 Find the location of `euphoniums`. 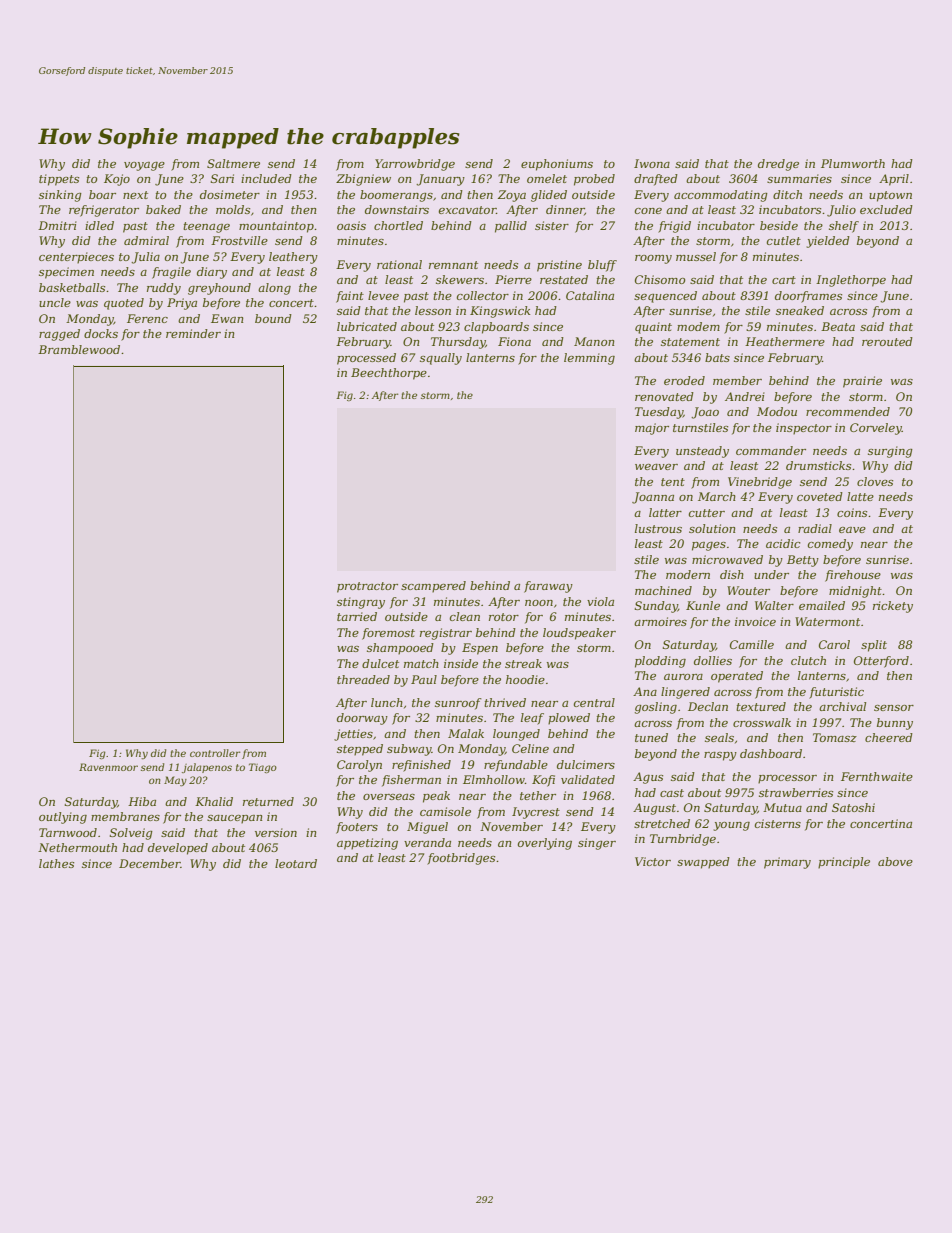

euphoniums is located at coordinates (557, 165).
